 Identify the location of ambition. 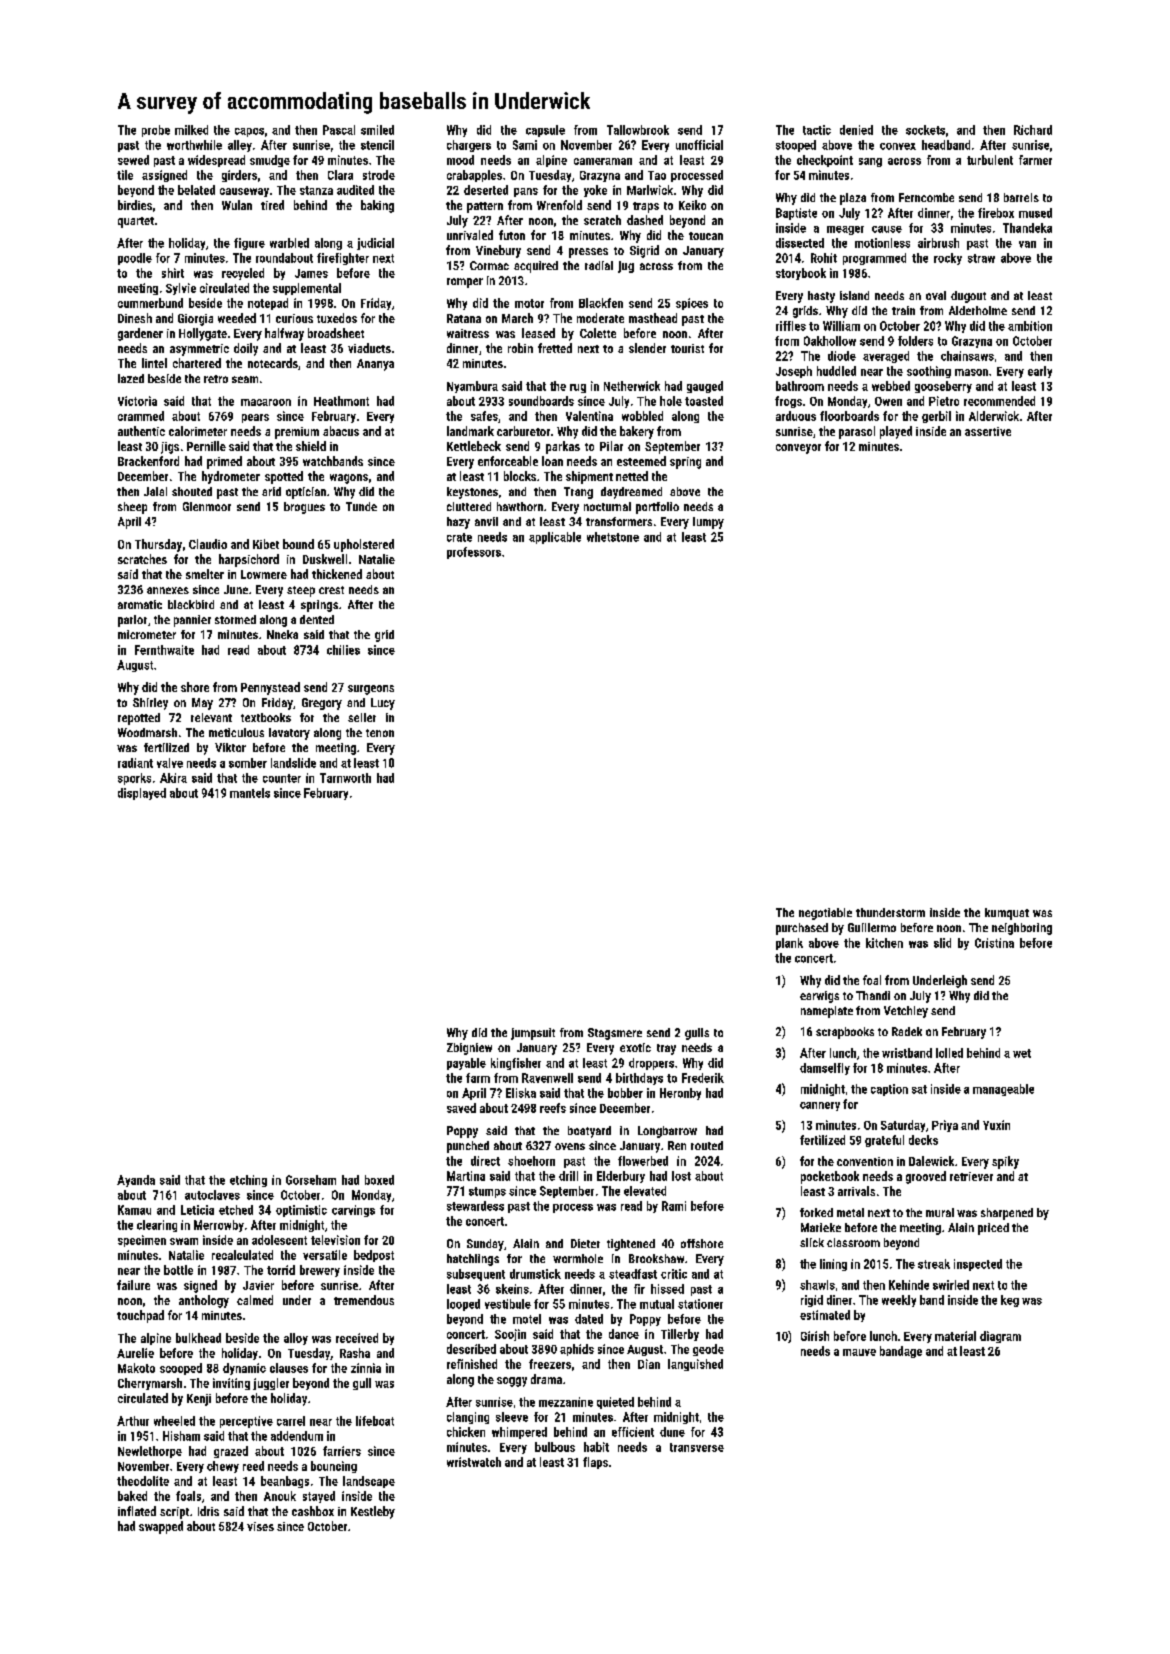
(1030, 326).
